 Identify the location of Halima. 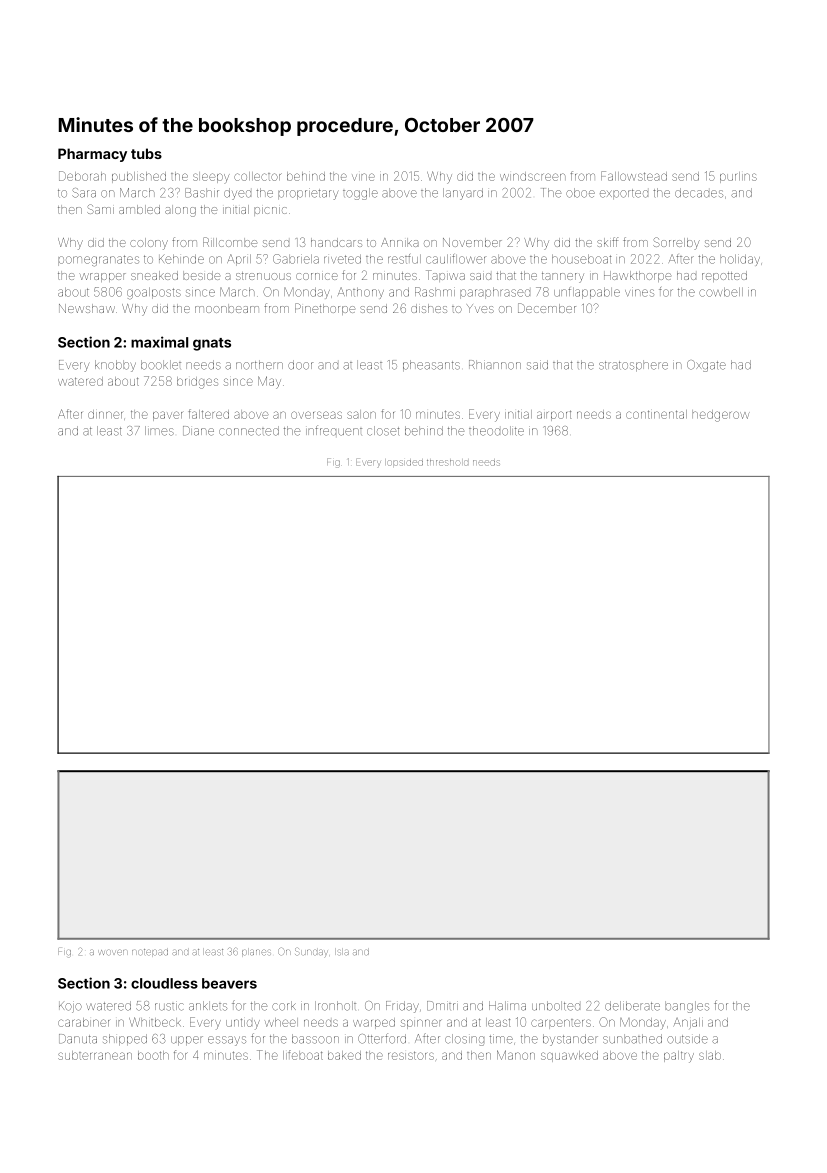
(507, 1006).
